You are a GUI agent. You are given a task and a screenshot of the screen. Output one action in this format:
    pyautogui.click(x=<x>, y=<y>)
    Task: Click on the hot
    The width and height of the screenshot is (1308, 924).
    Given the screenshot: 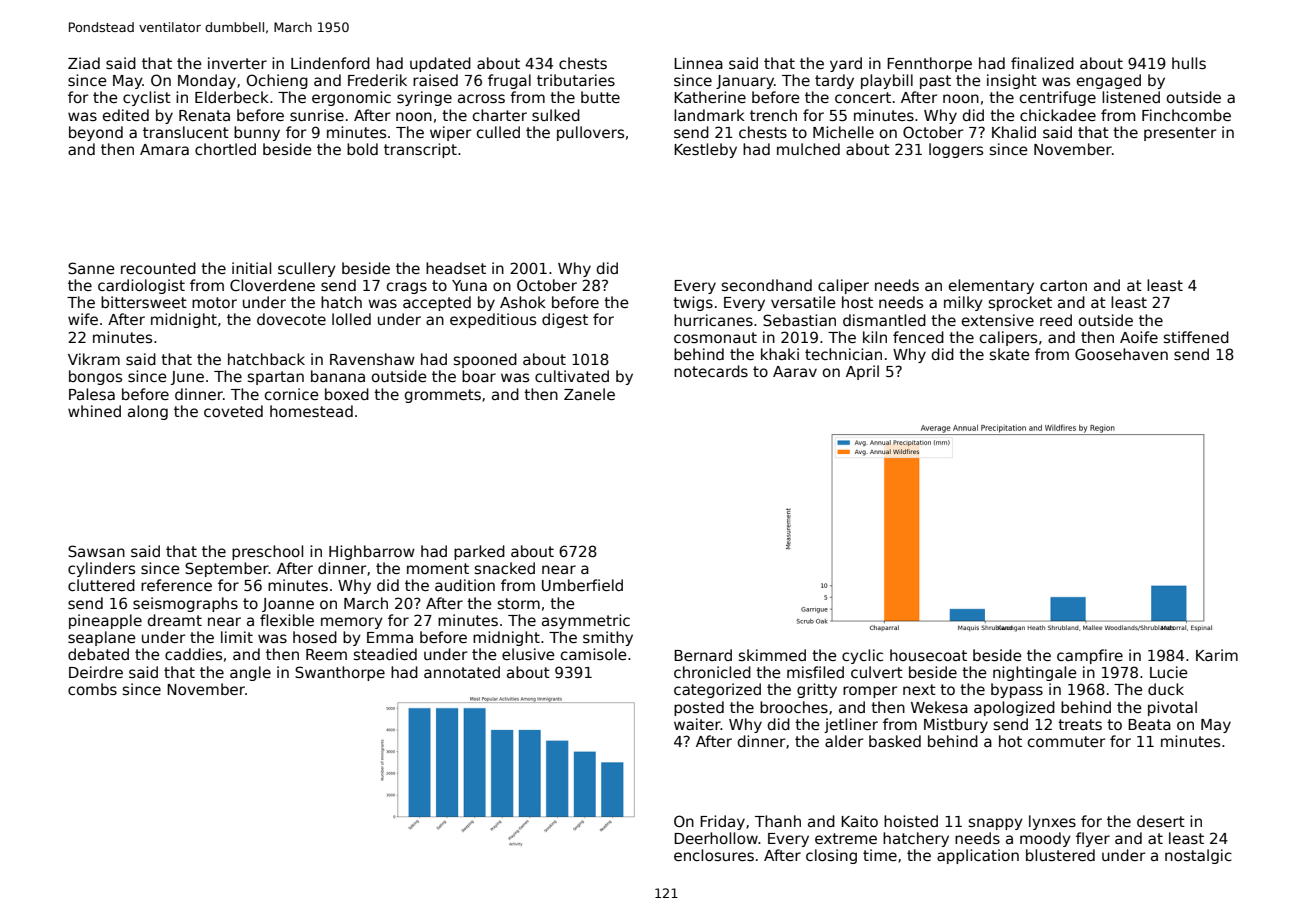 What is the action you would take?
    pyautogui.click(x=1010, y=741)
